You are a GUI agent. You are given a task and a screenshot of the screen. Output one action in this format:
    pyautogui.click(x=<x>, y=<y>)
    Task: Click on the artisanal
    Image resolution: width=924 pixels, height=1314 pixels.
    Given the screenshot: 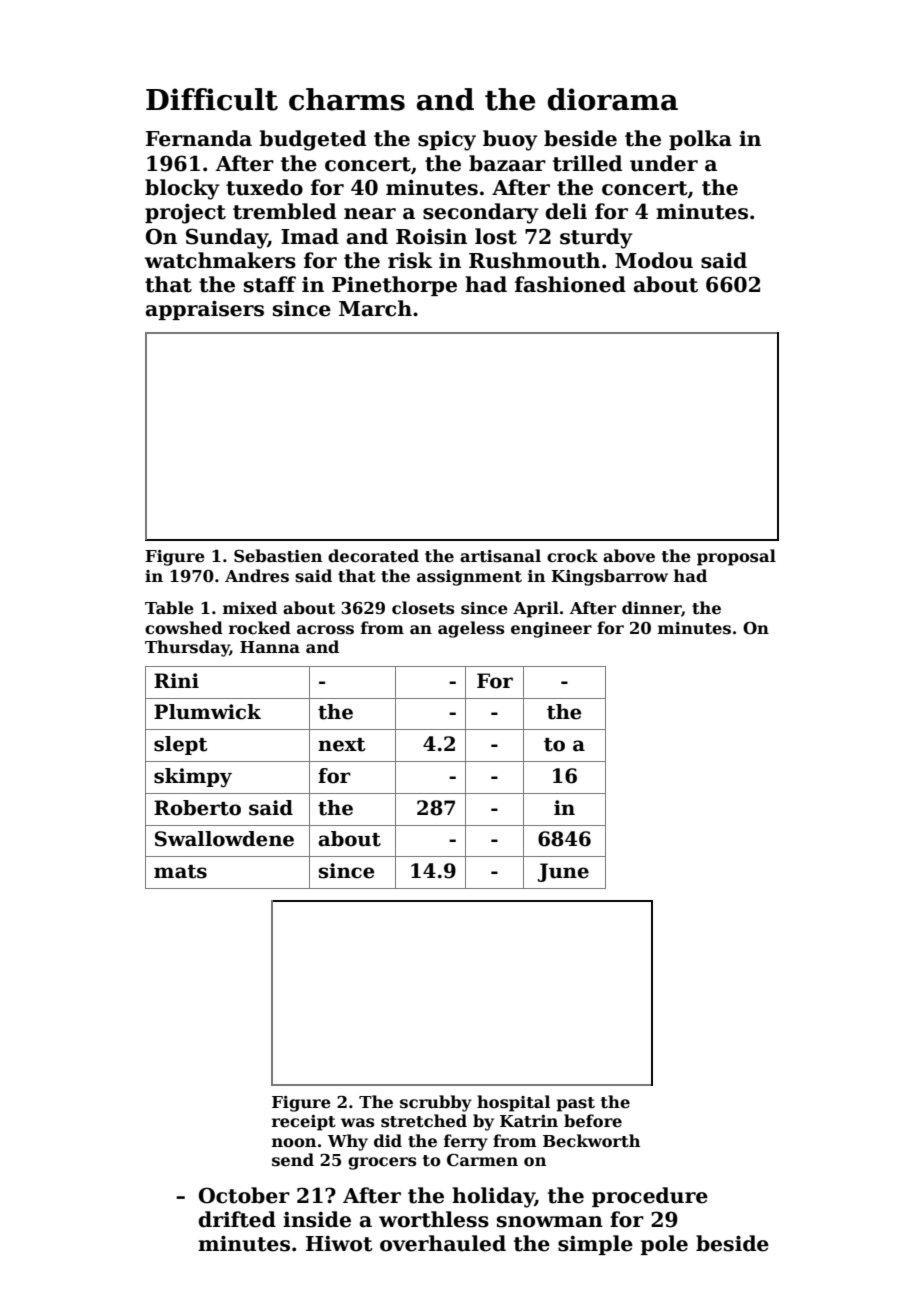 What is the action you would take?
    pyautogui.click(x=500, y=556)
